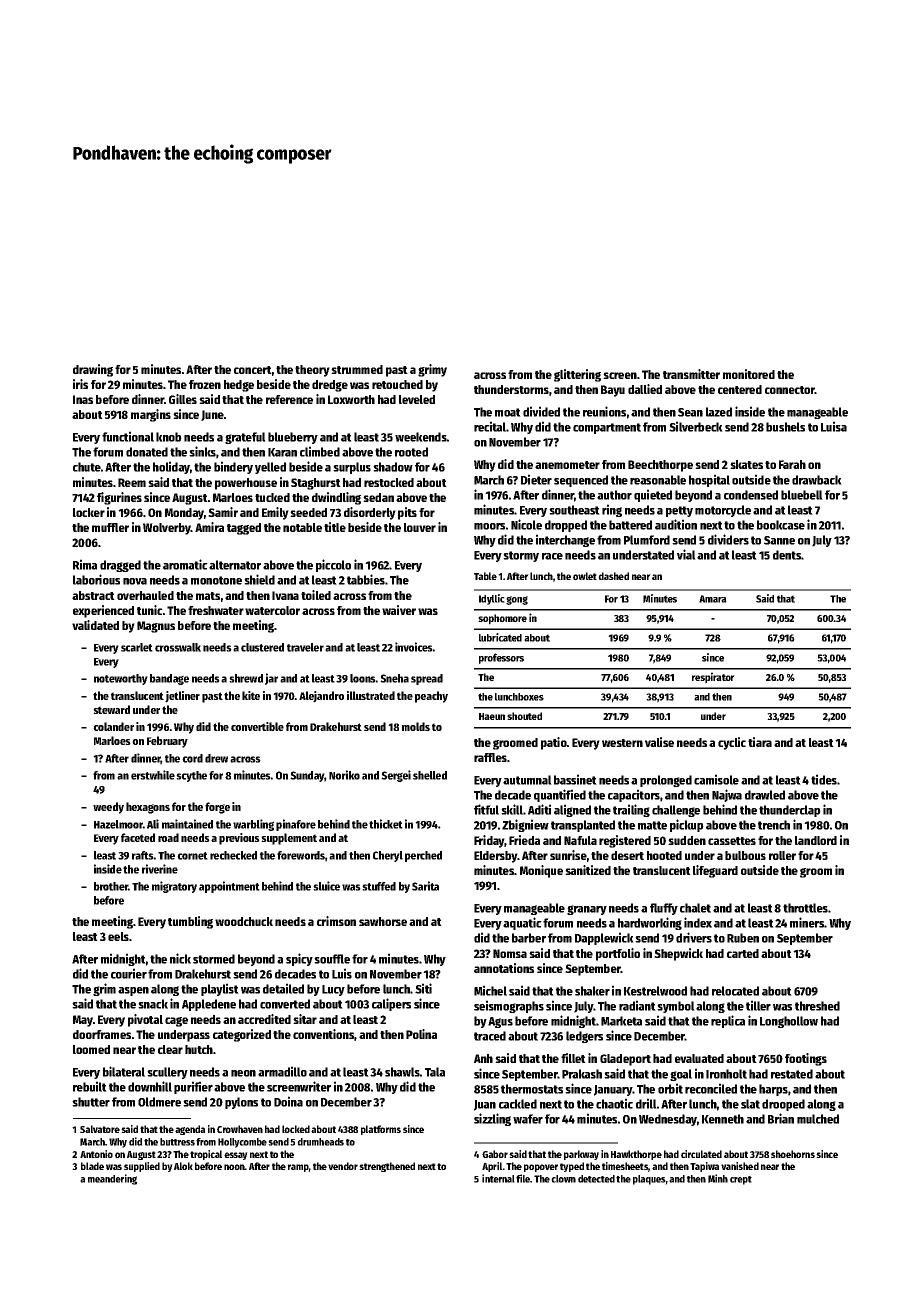 The image size is (924, 1314). I want to click on dredge, so click(330, 386).
